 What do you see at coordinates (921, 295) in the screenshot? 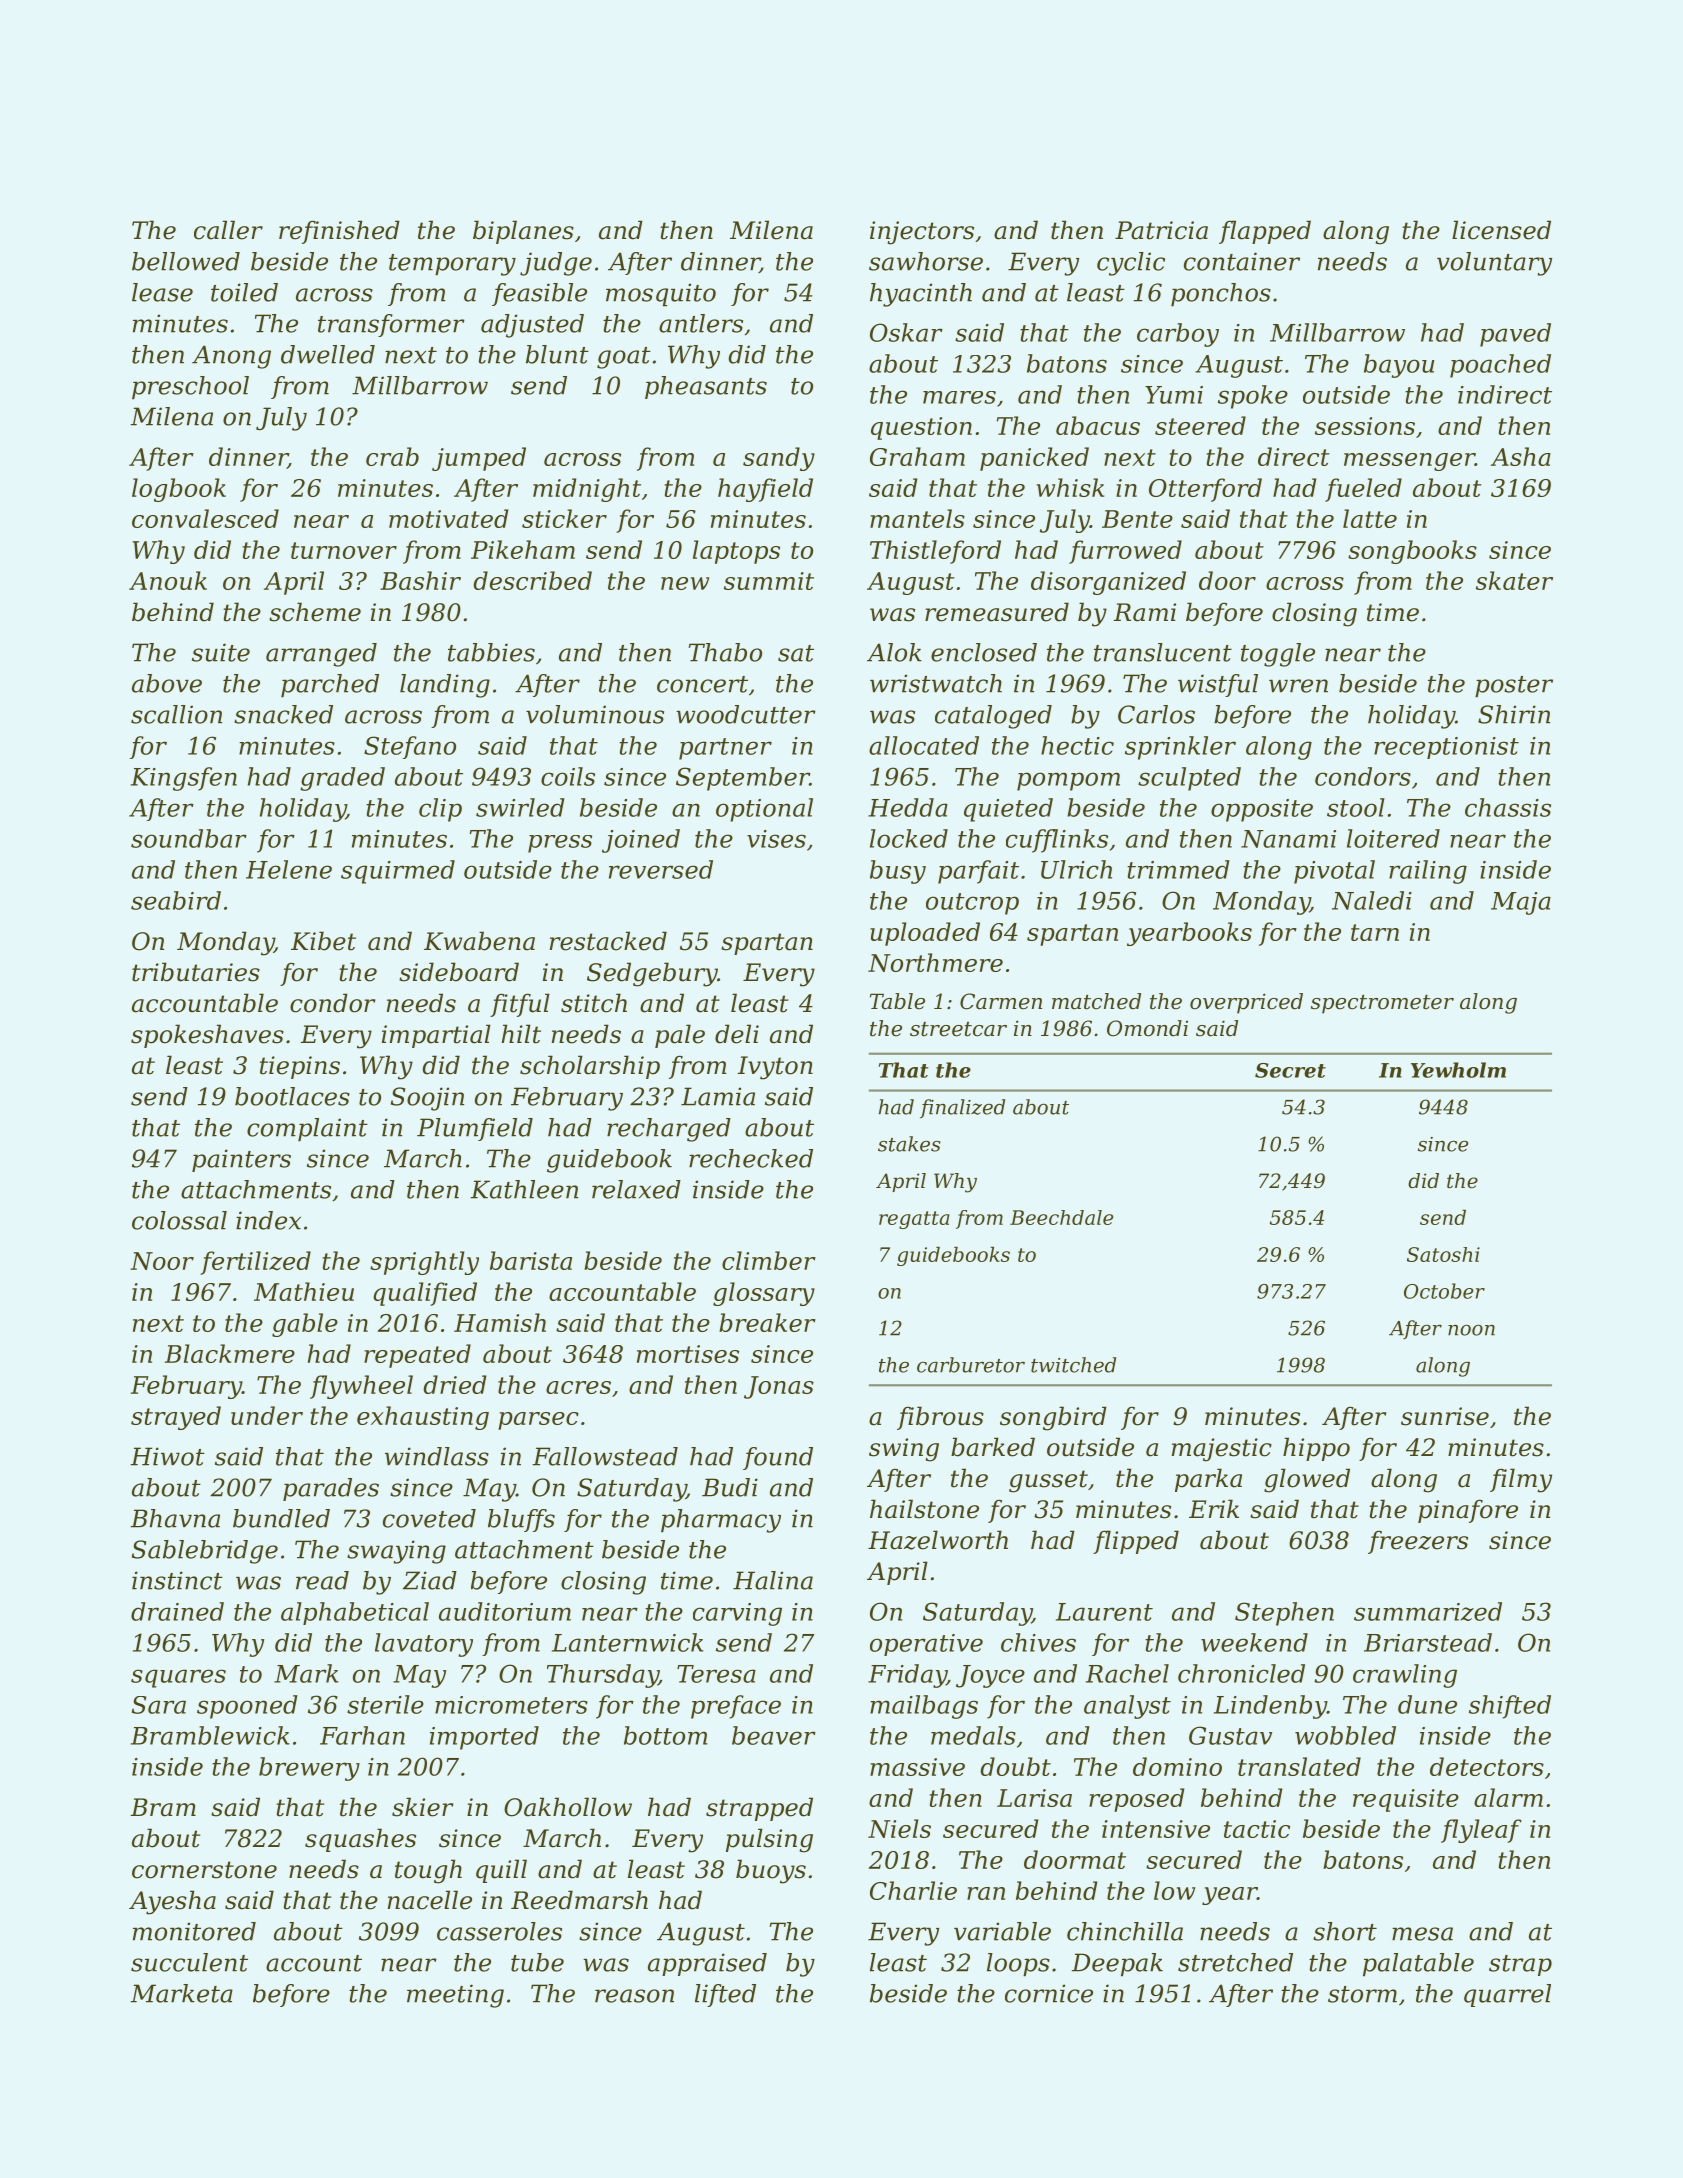
I see `hyacinth` at bounding box center [921, 295].
